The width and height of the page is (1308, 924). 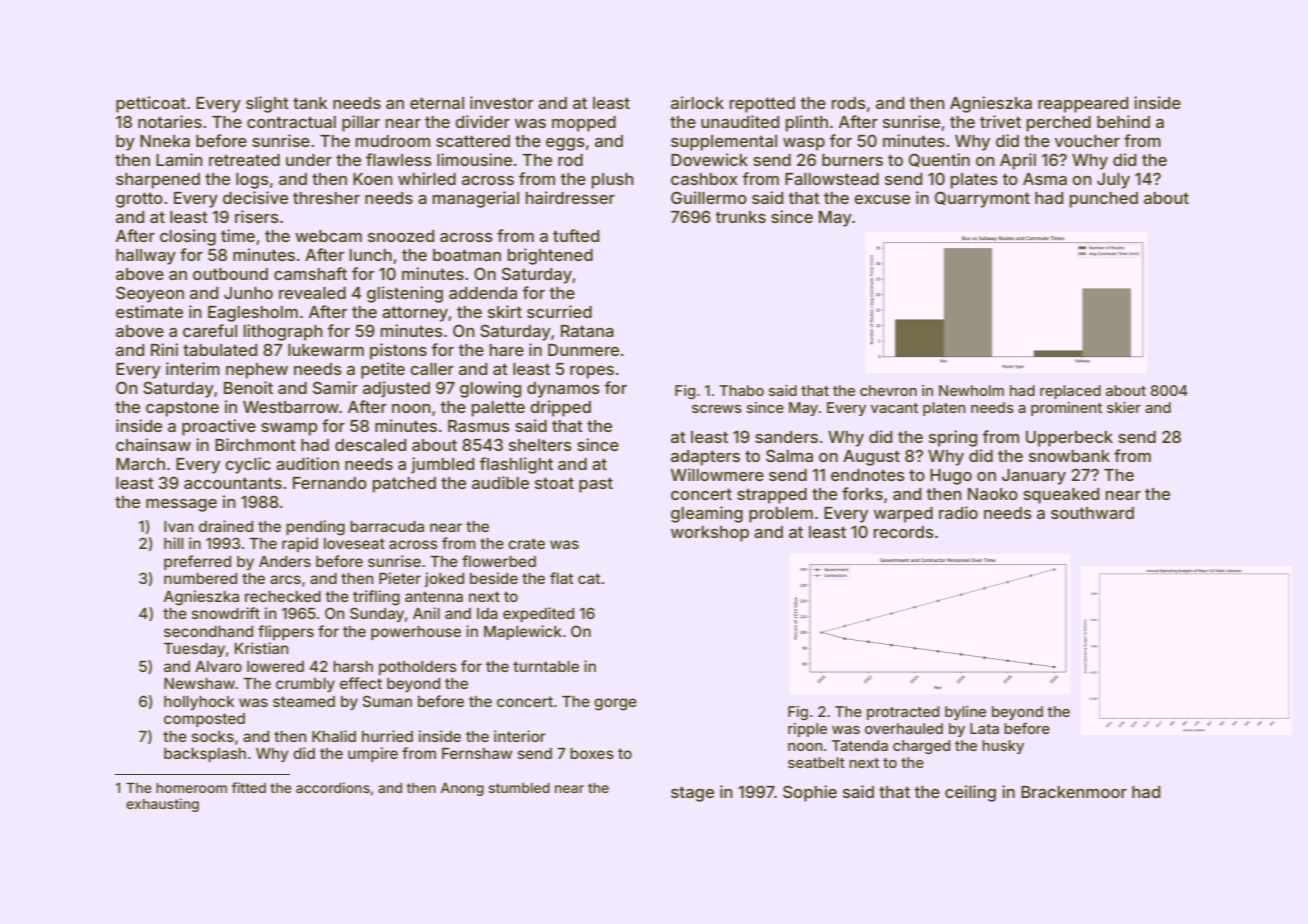 I want to click on Ratana, so click(x=587, y=331).
